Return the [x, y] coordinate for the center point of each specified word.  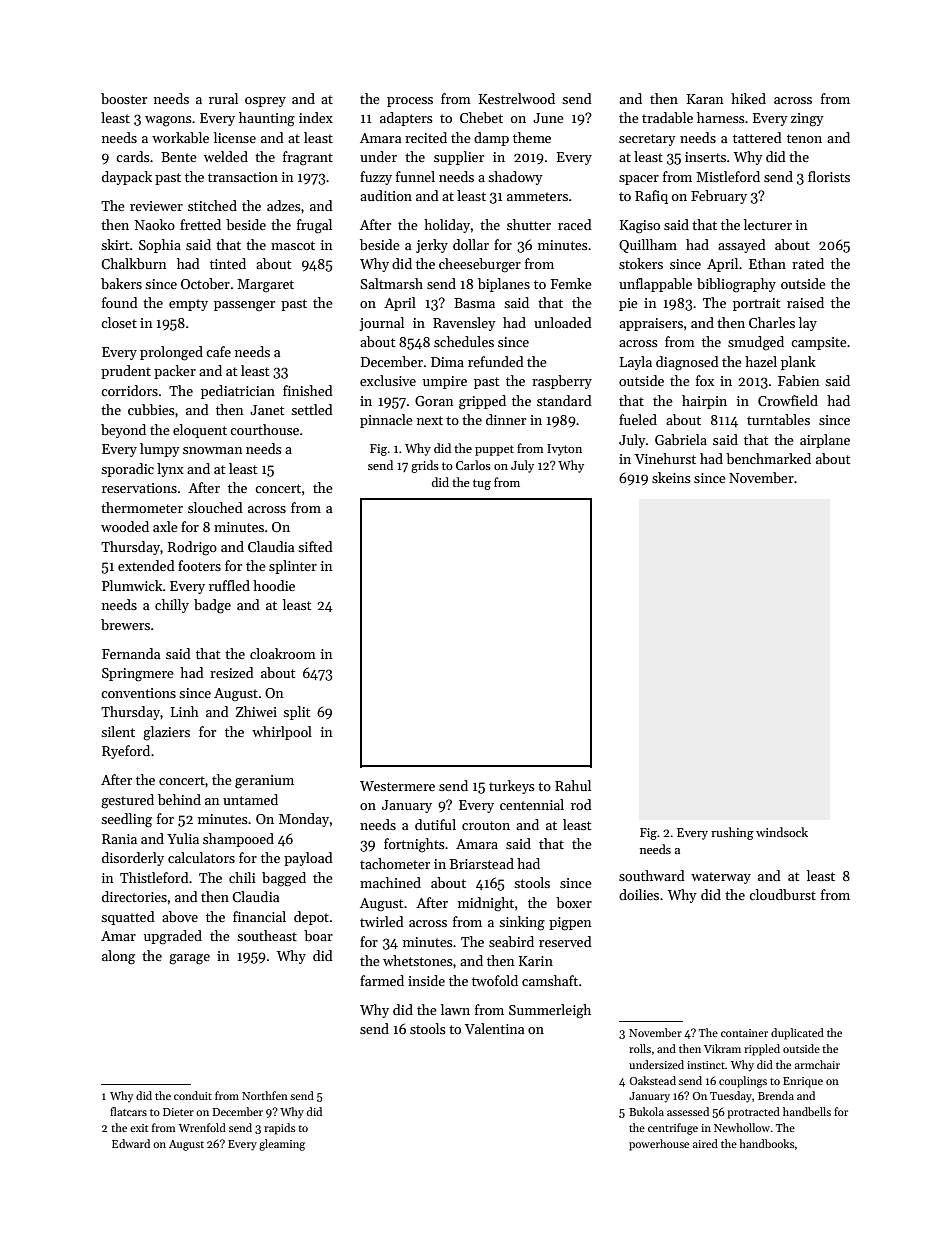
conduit [193, 1095]
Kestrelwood [517, 98]
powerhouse [659, 1145]
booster [124, 98]
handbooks [767, 1143]
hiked [748, 98]
